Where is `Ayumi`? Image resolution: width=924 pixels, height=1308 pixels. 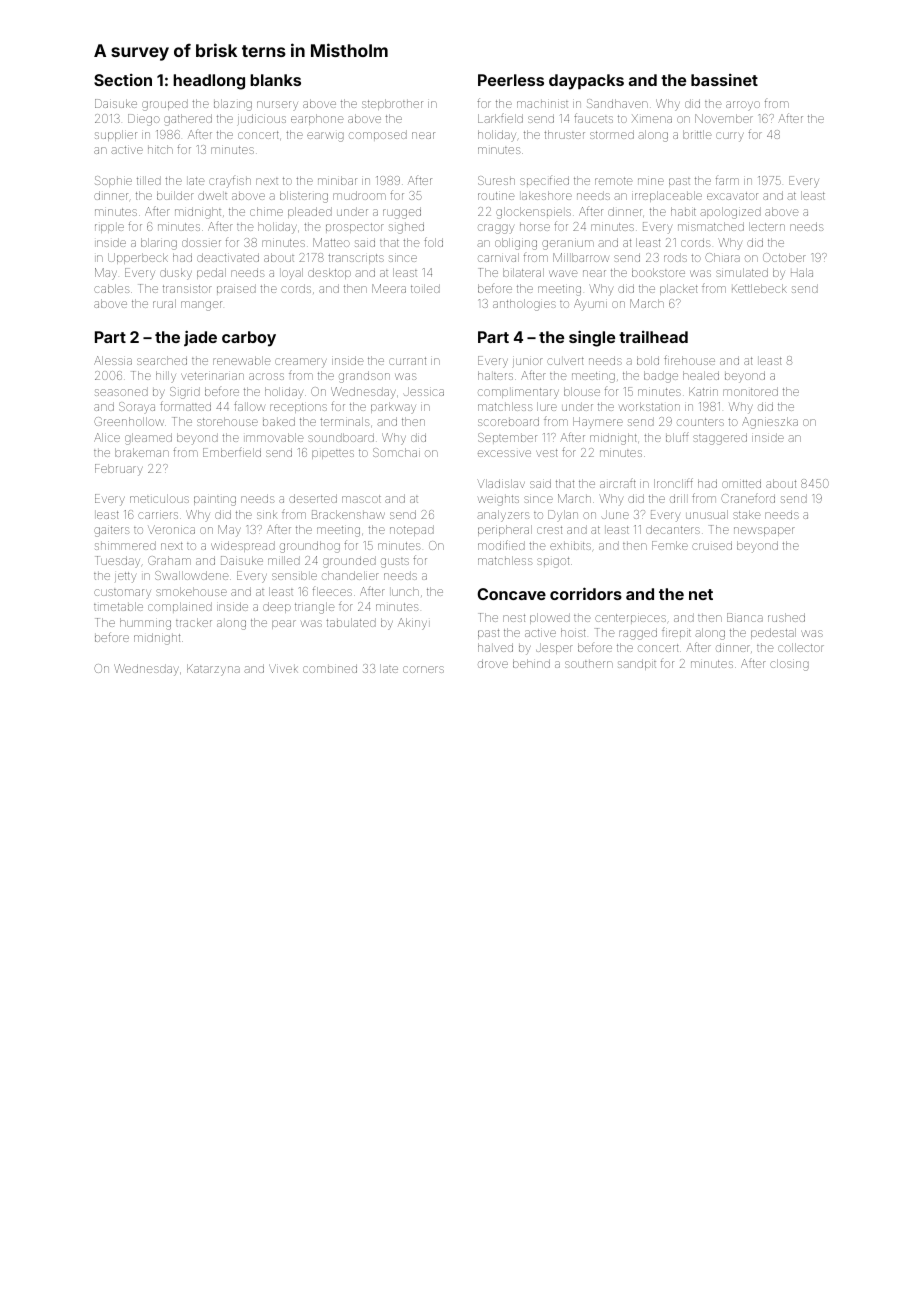 Ayumi is located at coordinates (590, 305).
